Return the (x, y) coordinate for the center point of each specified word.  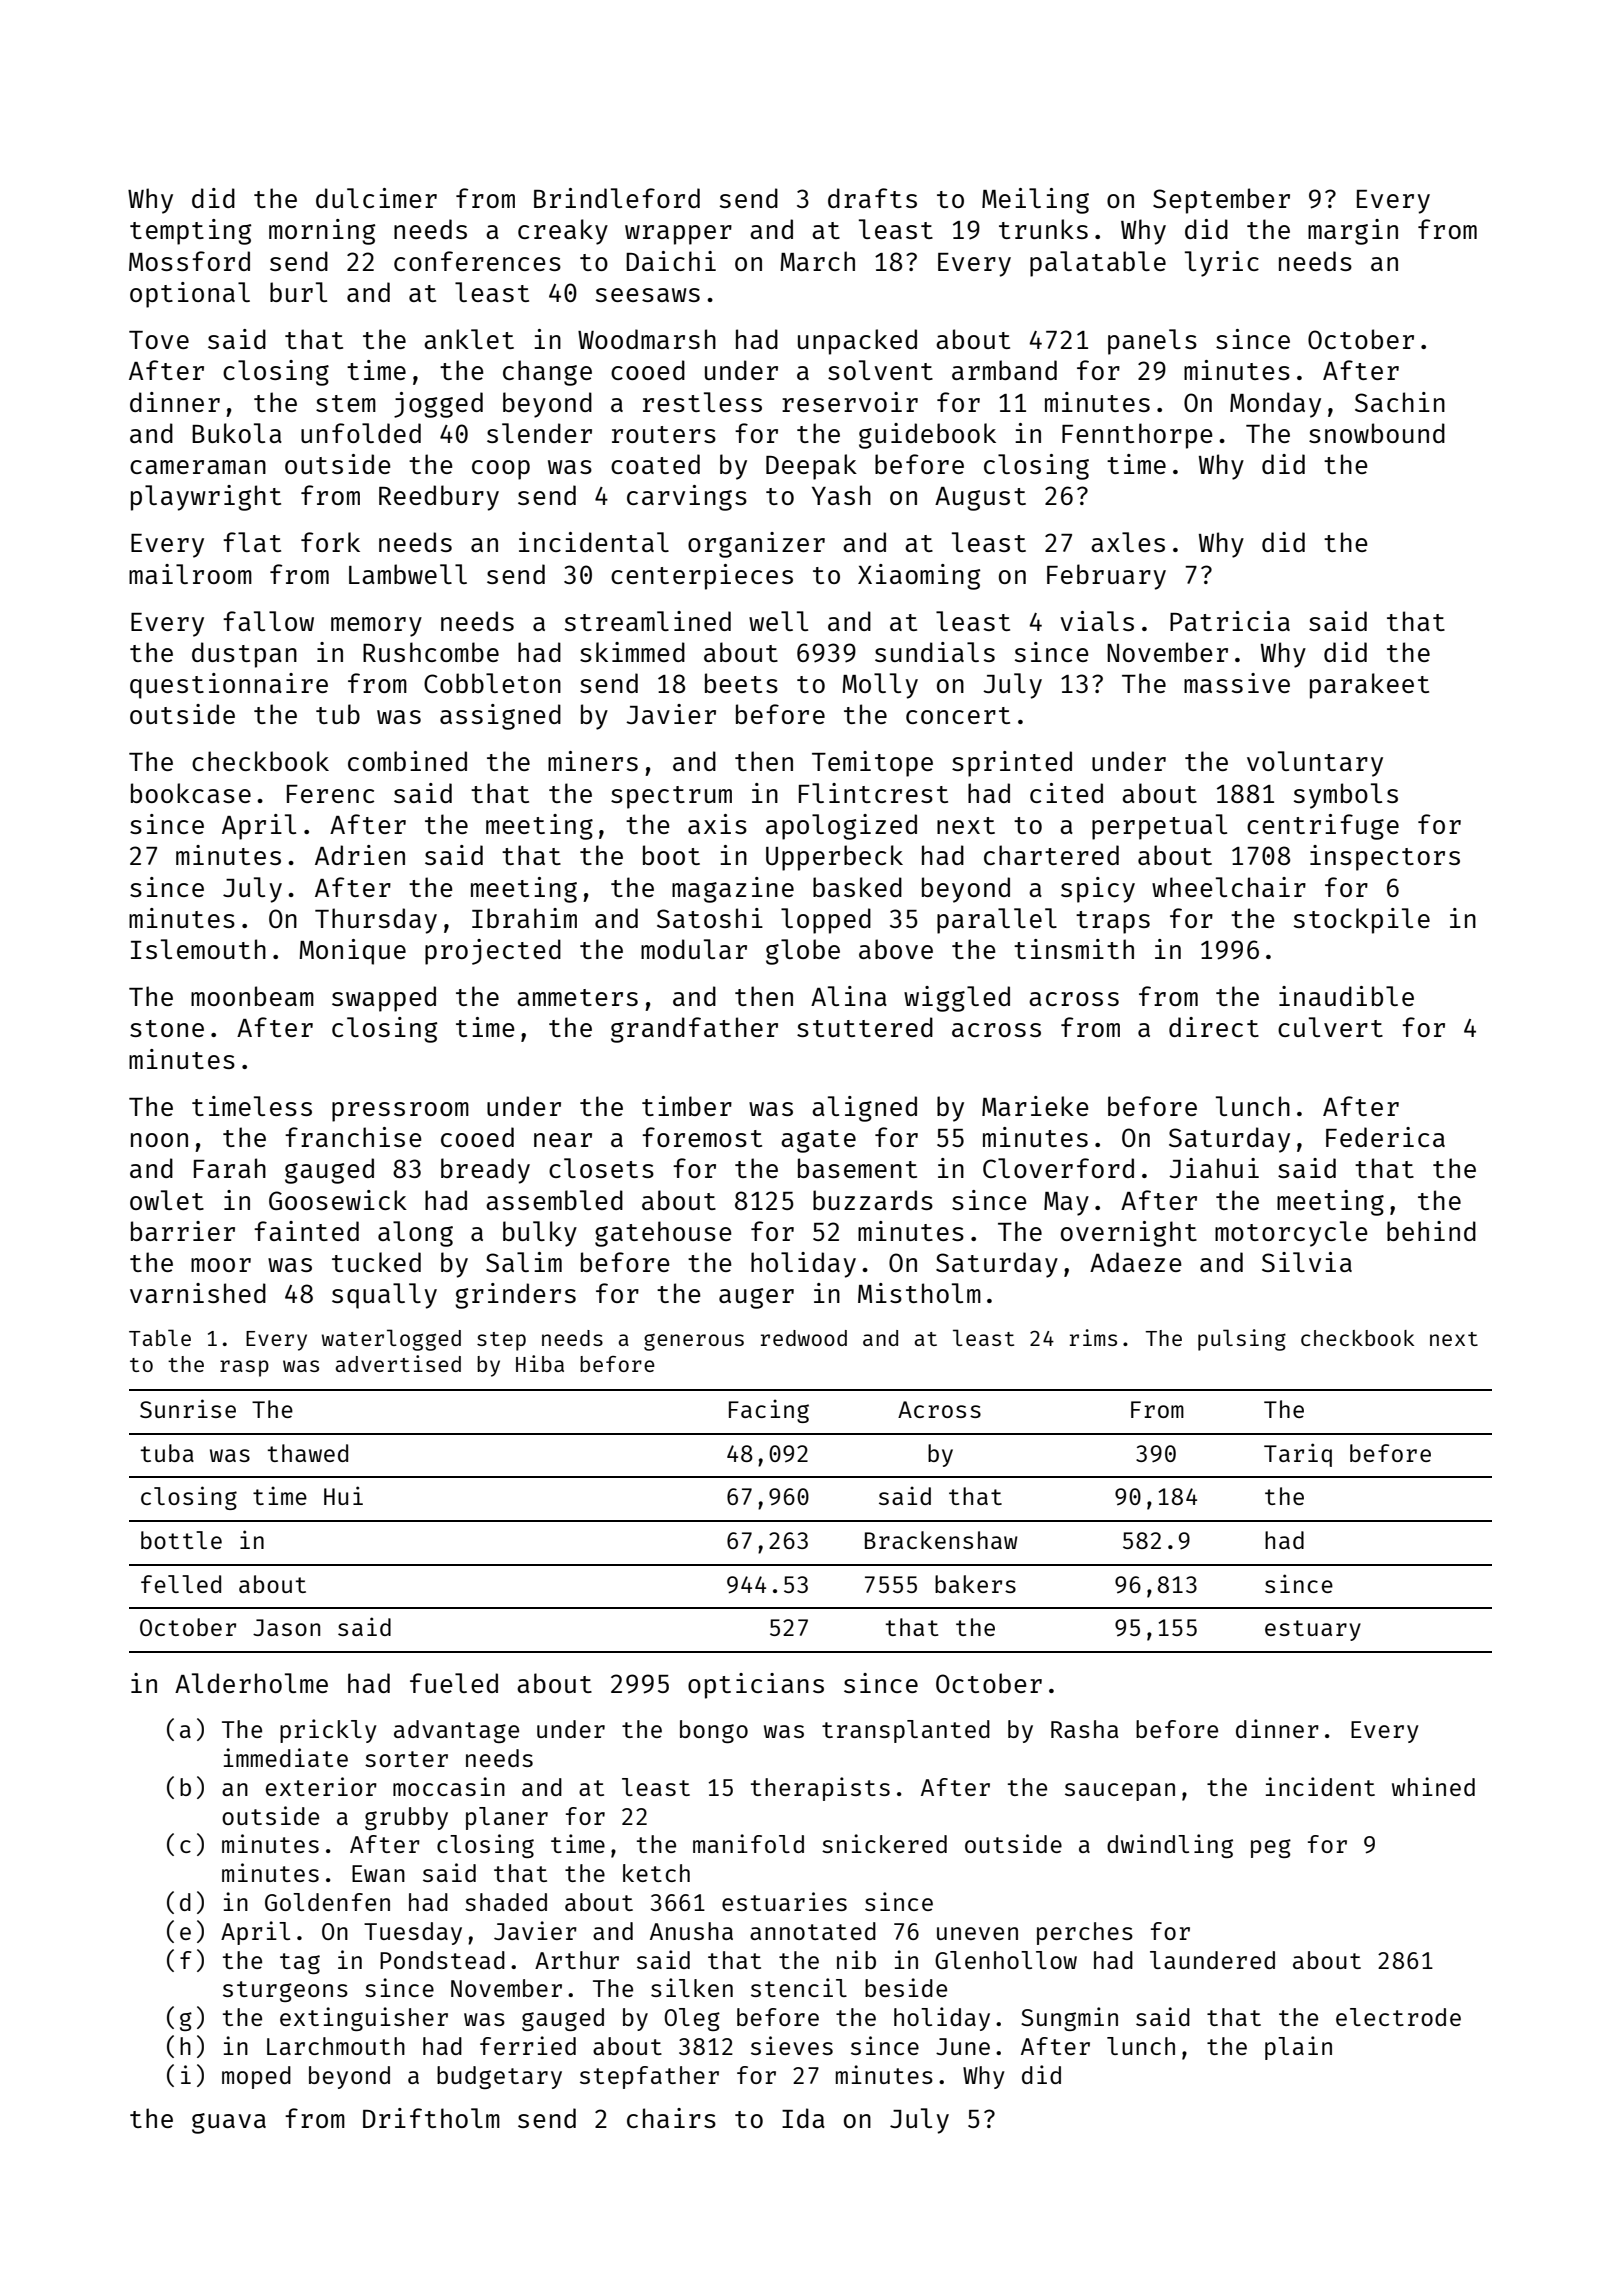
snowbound (1377, 433)
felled (181, 1584)
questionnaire (229, 686)
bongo (714, 1731)
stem (346, 403)
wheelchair (1229, 887)
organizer (756, 545)
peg (1271, 1848)
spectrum (671, 797)
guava (229, 2123)
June (963, 2046)
